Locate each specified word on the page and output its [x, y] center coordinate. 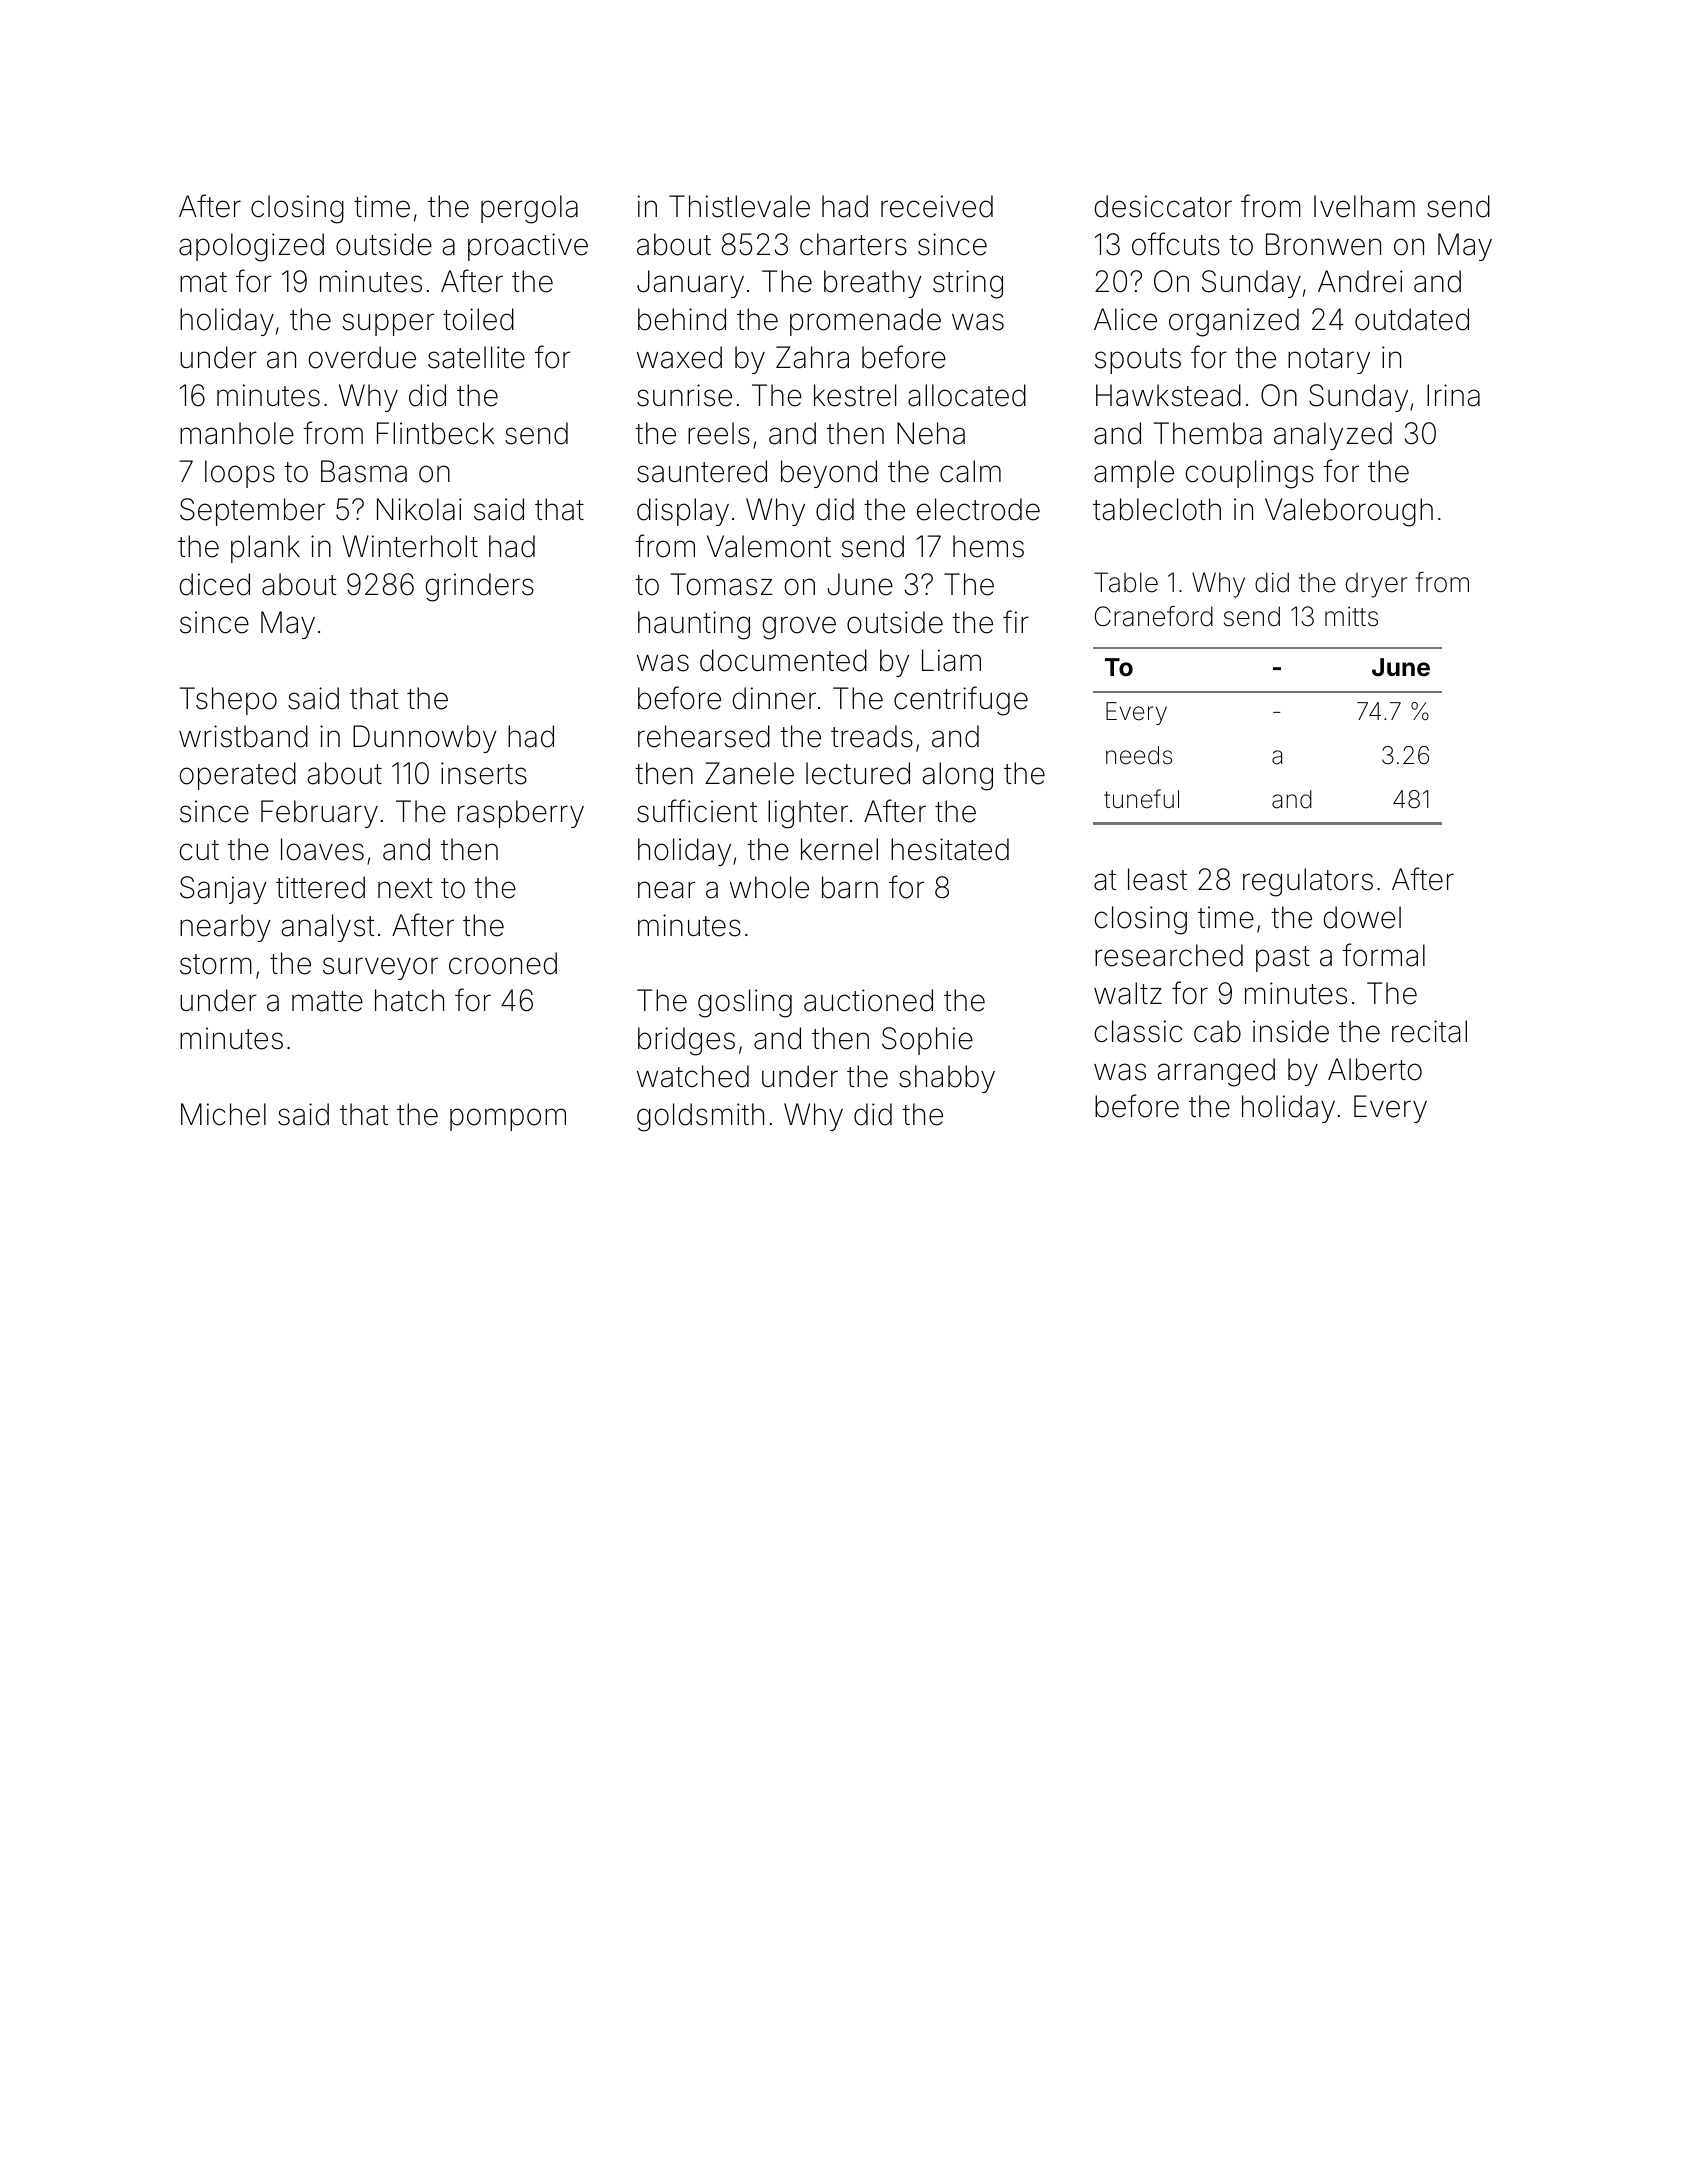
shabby [947, 1079]
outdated [1412, 319]
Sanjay [223, 890]
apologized [251, 247]
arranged [1216, 1072]
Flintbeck [435, 433]
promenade [865, 322]
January [690, 284]
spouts [1138, 361]
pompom [508, 1119]
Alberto [1375, 1069]
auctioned [868, 1000]
